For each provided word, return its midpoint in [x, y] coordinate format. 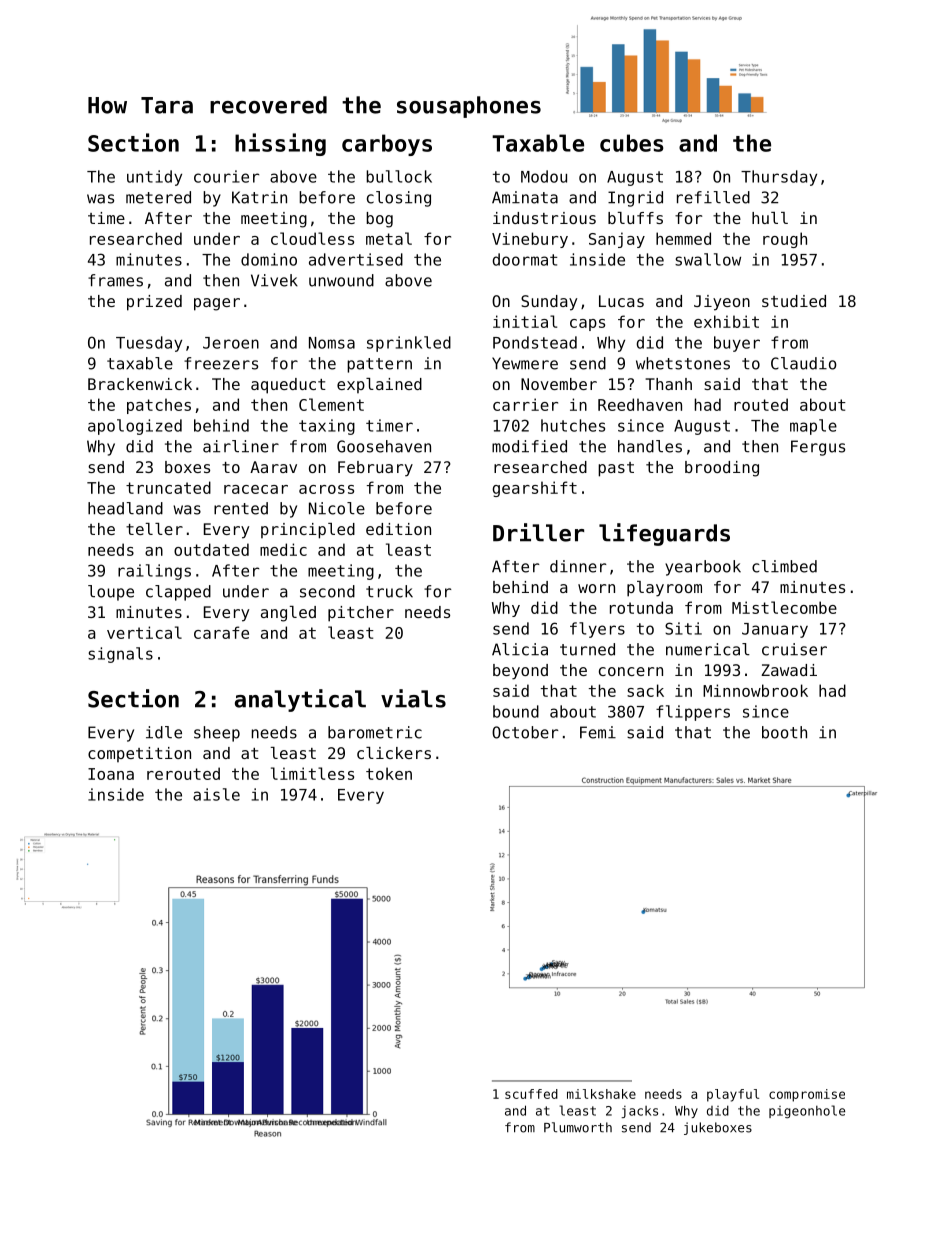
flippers [693, 713]
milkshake [601, 1094]
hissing [280, 144]
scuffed [531, 1094]
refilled [713, 197]
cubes [632, 143]
